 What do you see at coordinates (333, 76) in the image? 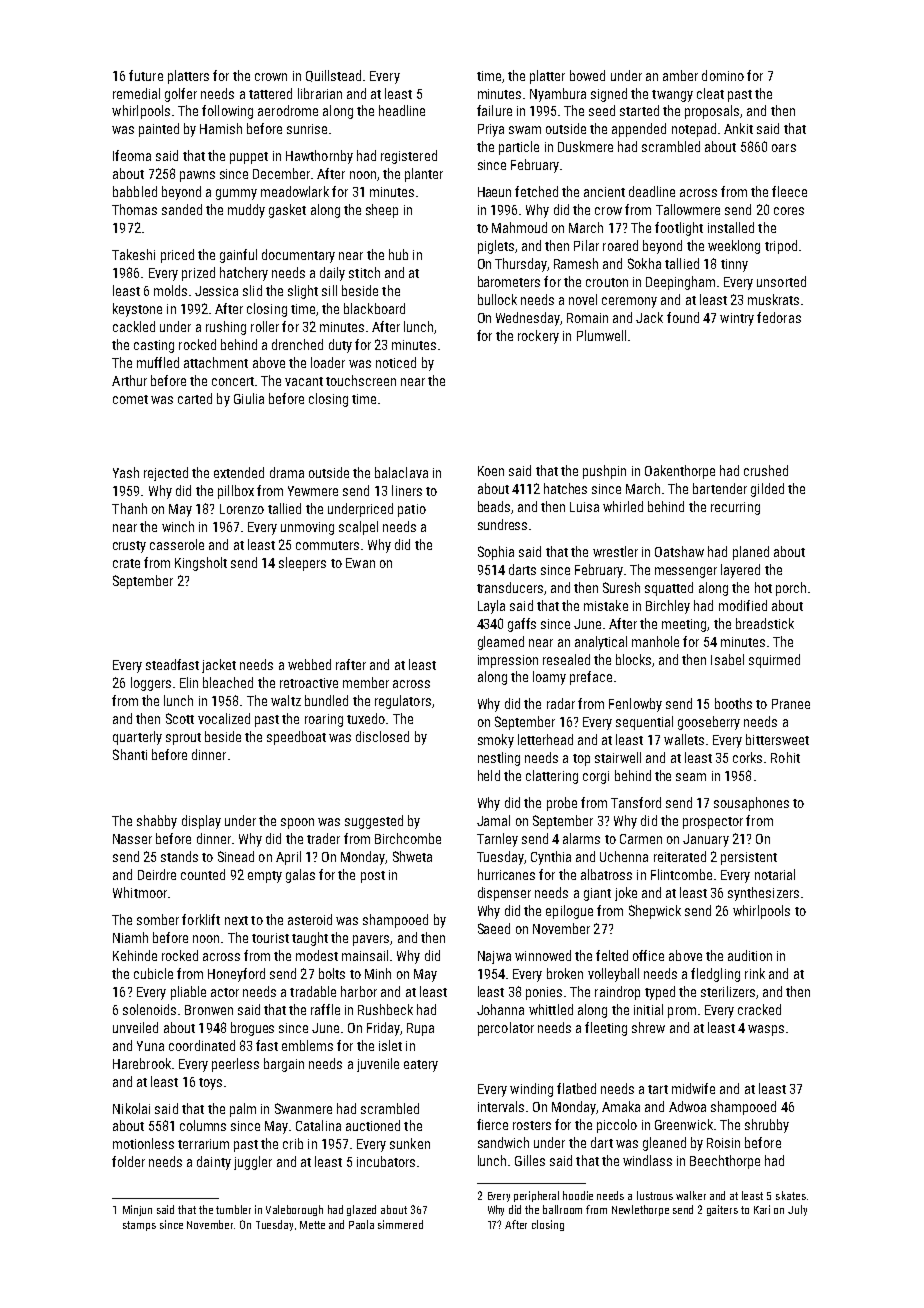
I see `Quillstead` at bounding box center [333, 76].
